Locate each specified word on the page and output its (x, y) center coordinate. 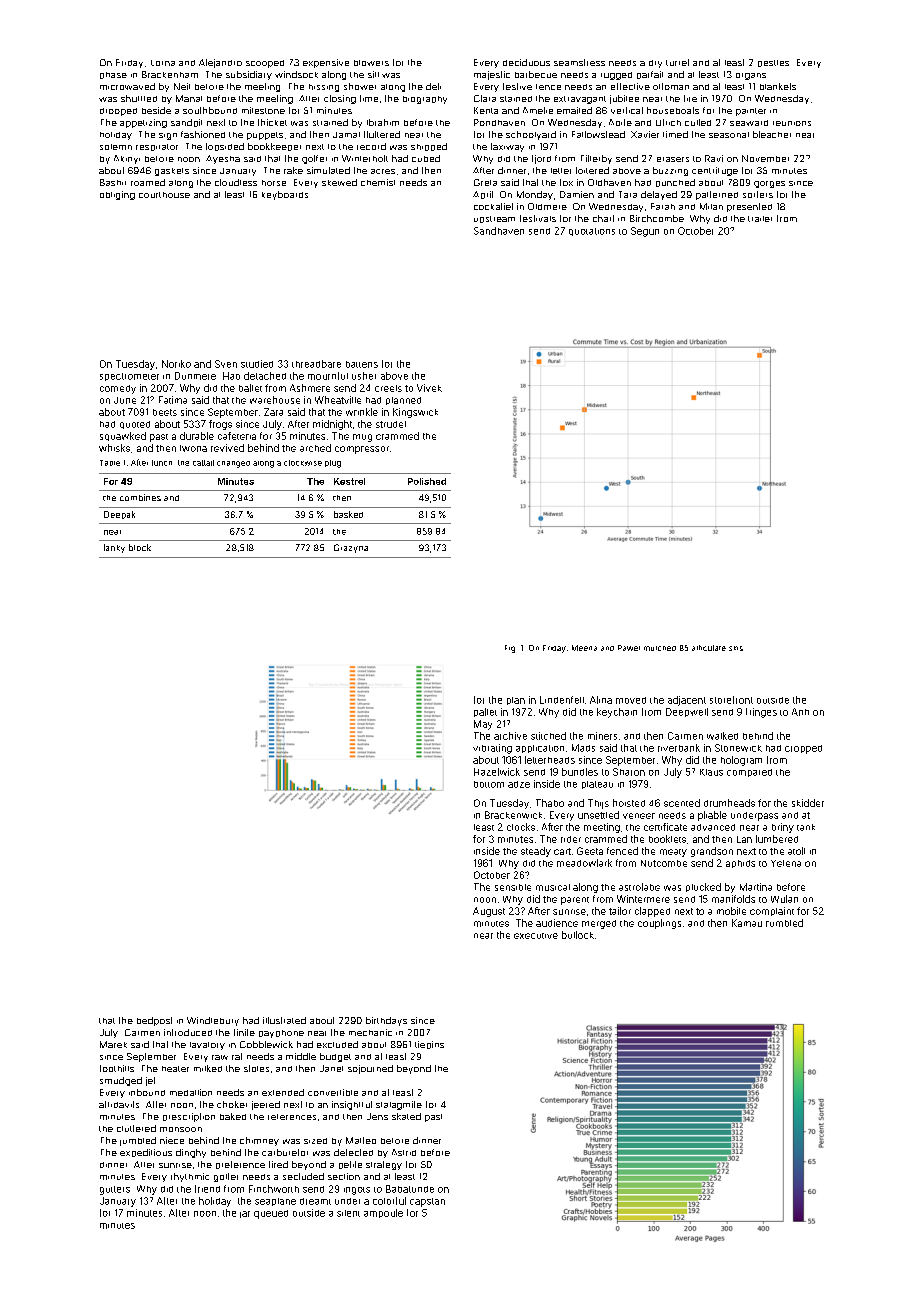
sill (373, 74)
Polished (427, 481)
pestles (773, 63)
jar (245, 1214)
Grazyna (351, 548)
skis (736, 648)
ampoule (383, 1213)
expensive (326, 63)
